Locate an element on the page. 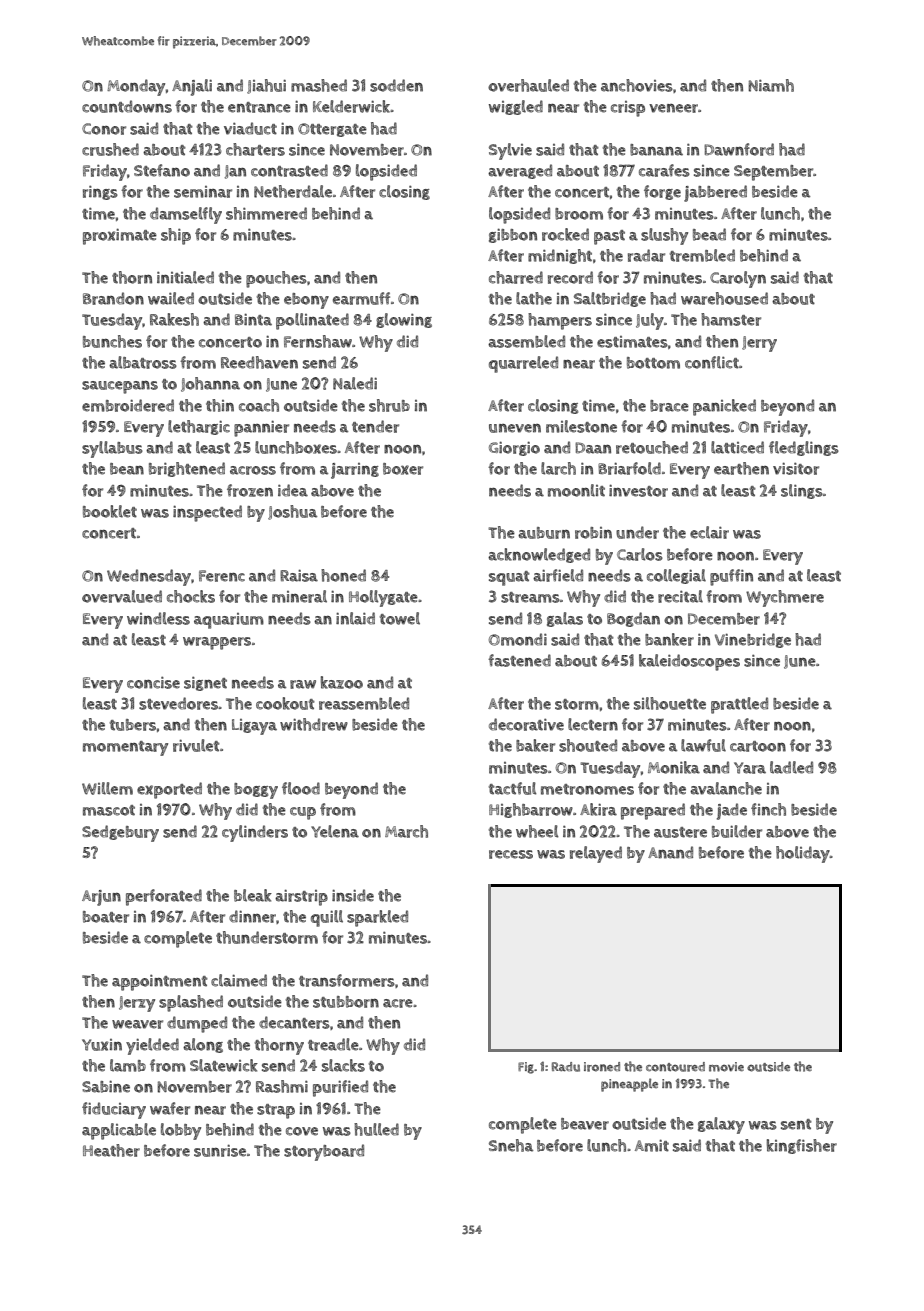  Johanna is located at coordinates (210, 384).
